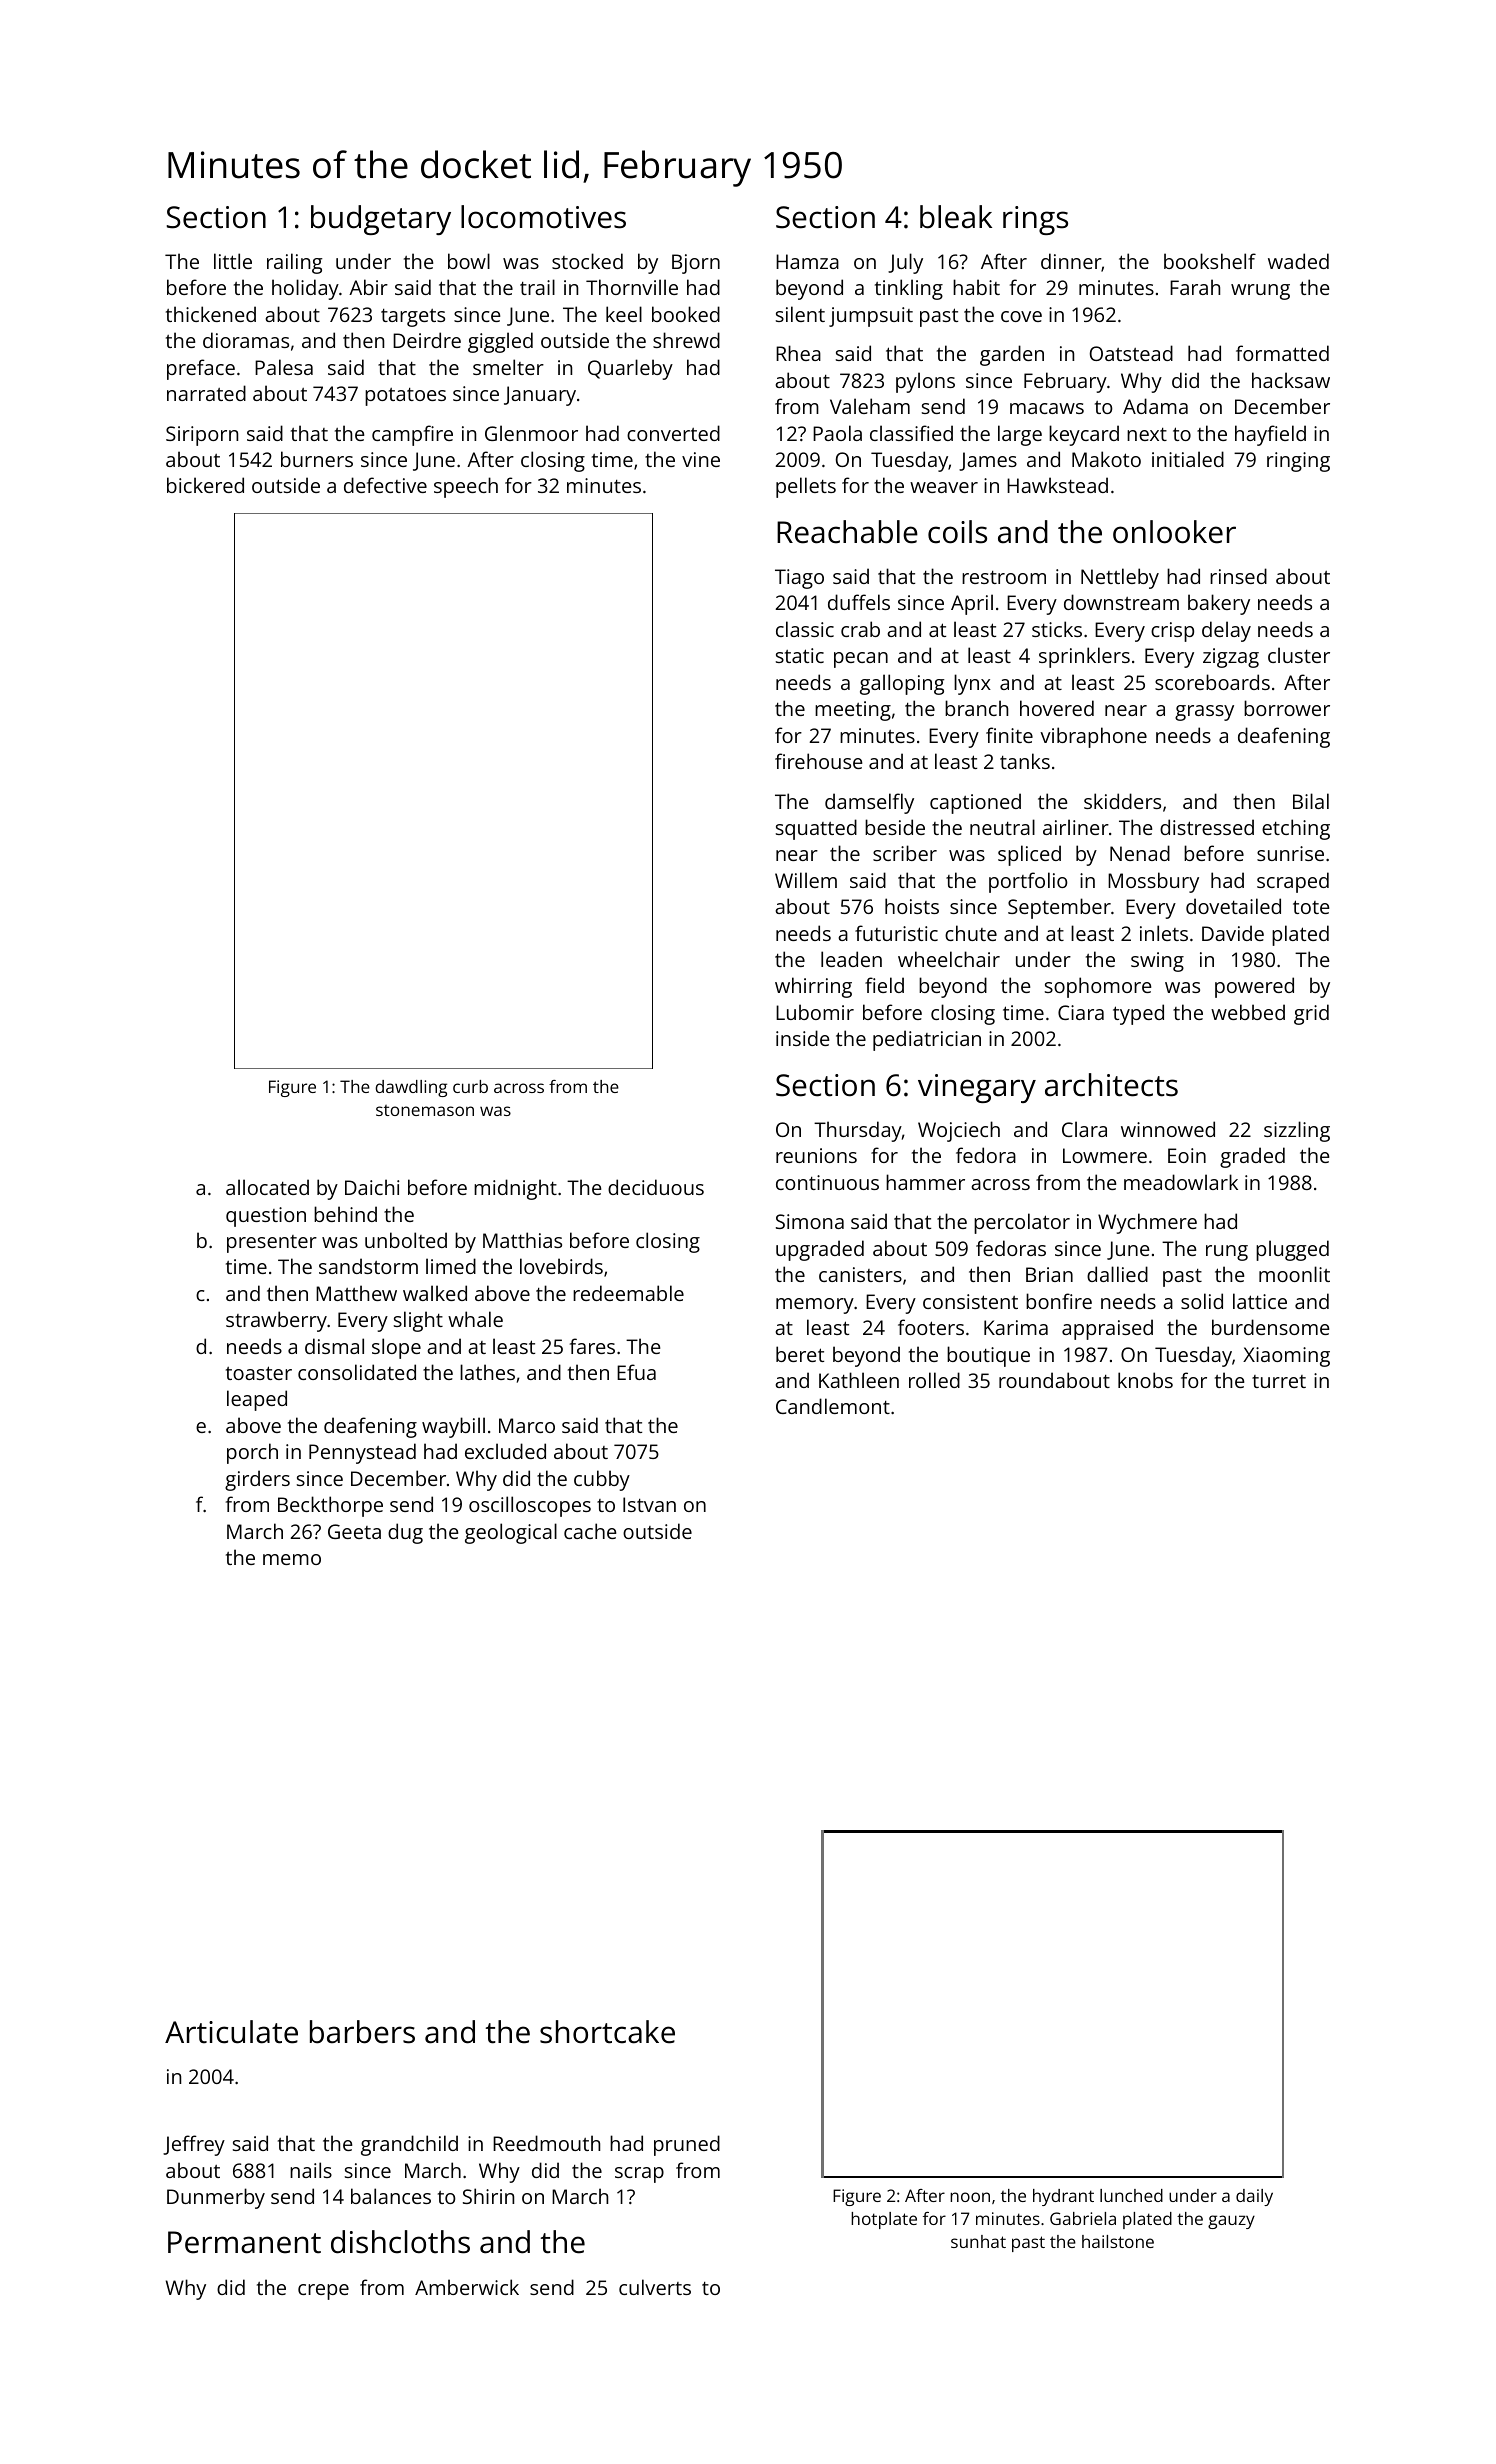 The height and width of the image is (2464, 1496). What do you see at coordinates (833, 1406) in the image?
I see `Candlemont` at bounding box center [833, 1406].
